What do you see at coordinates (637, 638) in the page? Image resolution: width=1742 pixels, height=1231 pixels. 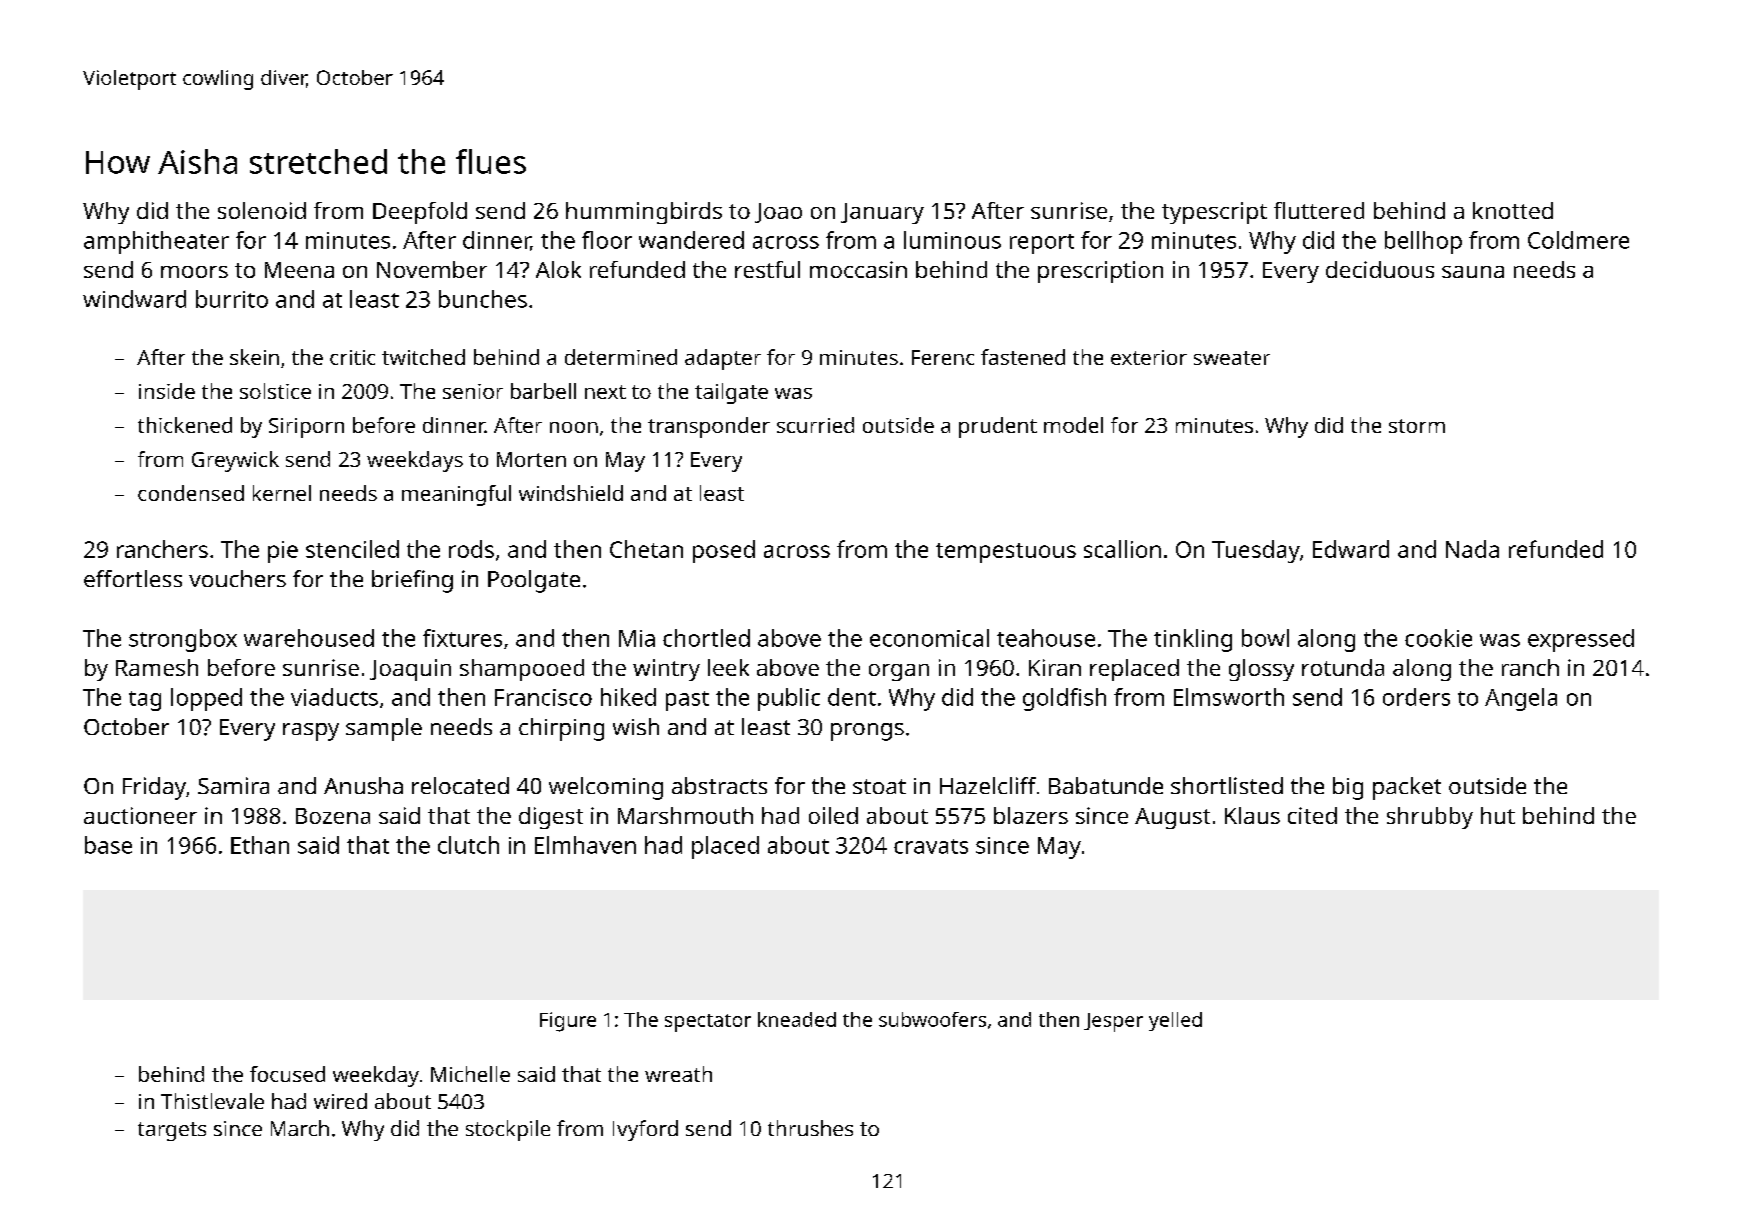 I see `Mia` at bounding box center [637, 638].
